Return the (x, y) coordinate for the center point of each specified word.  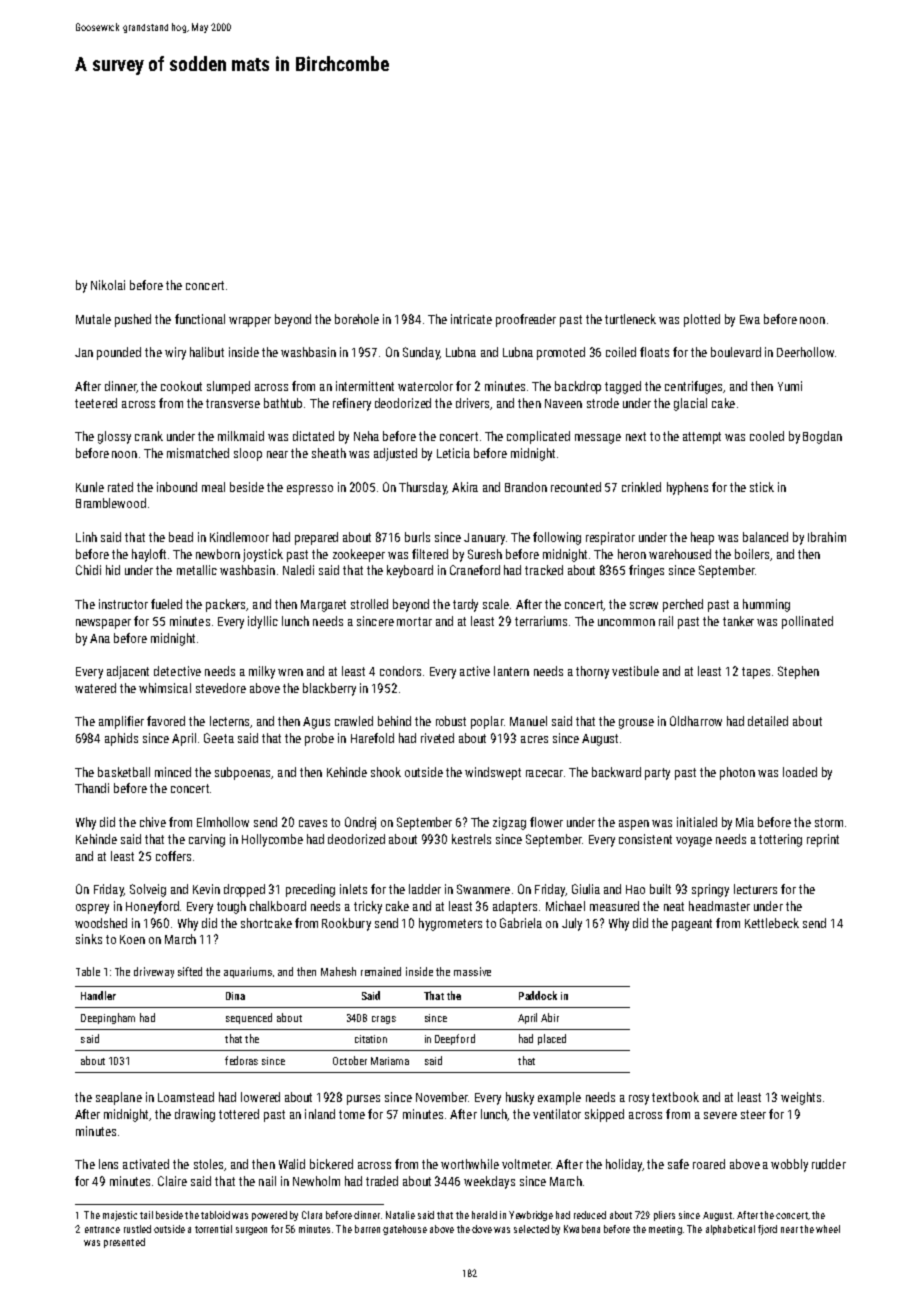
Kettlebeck (772, 923)
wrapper (250, 322)
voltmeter (526, 1164)
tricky (368, 907)
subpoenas (243, 773)
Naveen (563, 403)
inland (320, 1114)
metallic (197, 570)
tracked (544, 570)
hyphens (687, 488)
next (636, 436)
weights (801, 1098)
